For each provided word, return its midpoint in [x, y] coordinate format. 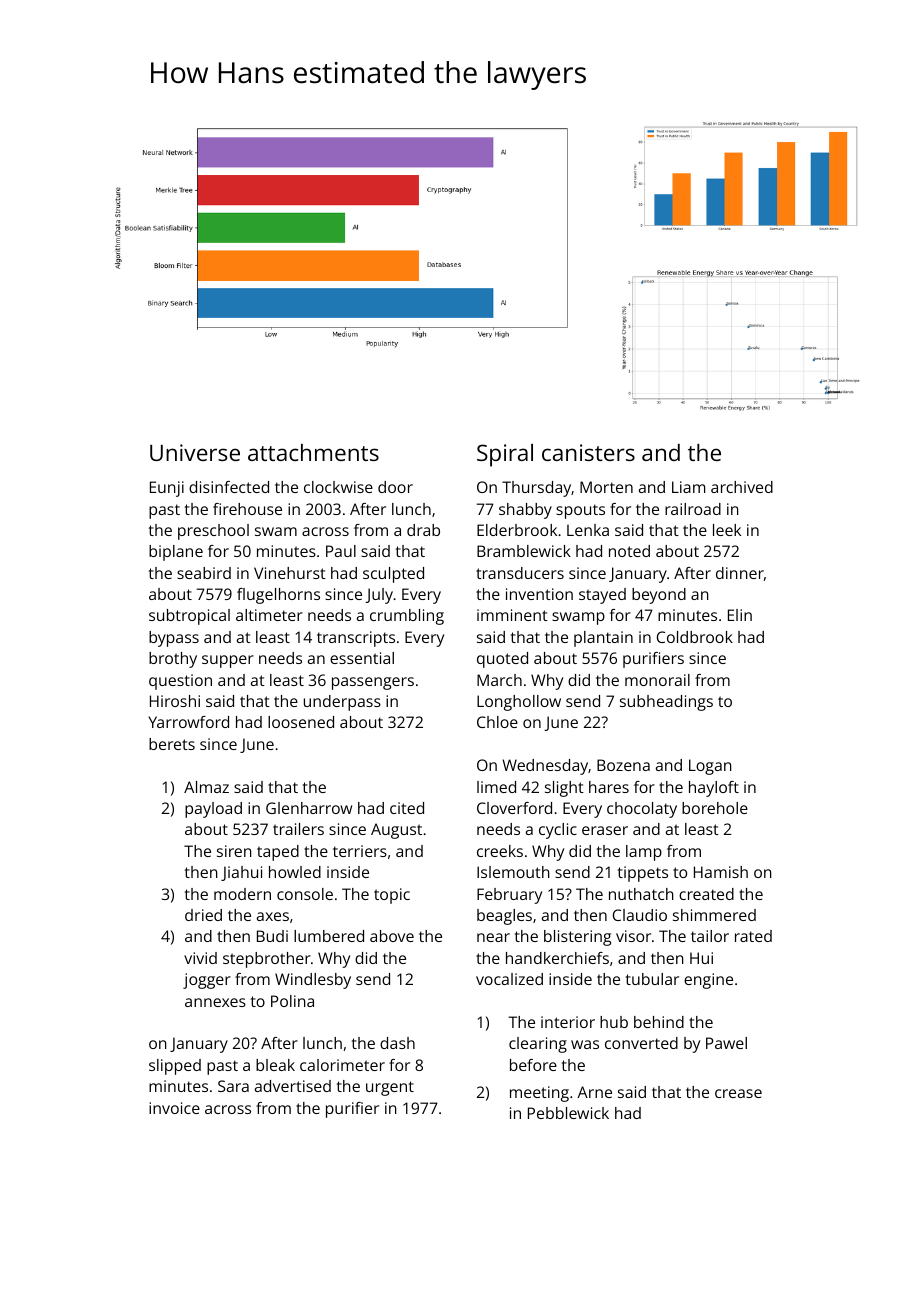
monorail [657, 680]
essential [362, 658]
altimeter [269, 615]
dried [203, 915]
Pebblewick [568, 1113]
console [305, 894]
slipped [175, 1067]
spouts [580, 511]
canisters [588, 452]
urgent [390, 1088]
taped [278, 853]
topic [392, 896]
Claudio [640, 915]
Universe [195, 452]
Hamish [721, 872]
